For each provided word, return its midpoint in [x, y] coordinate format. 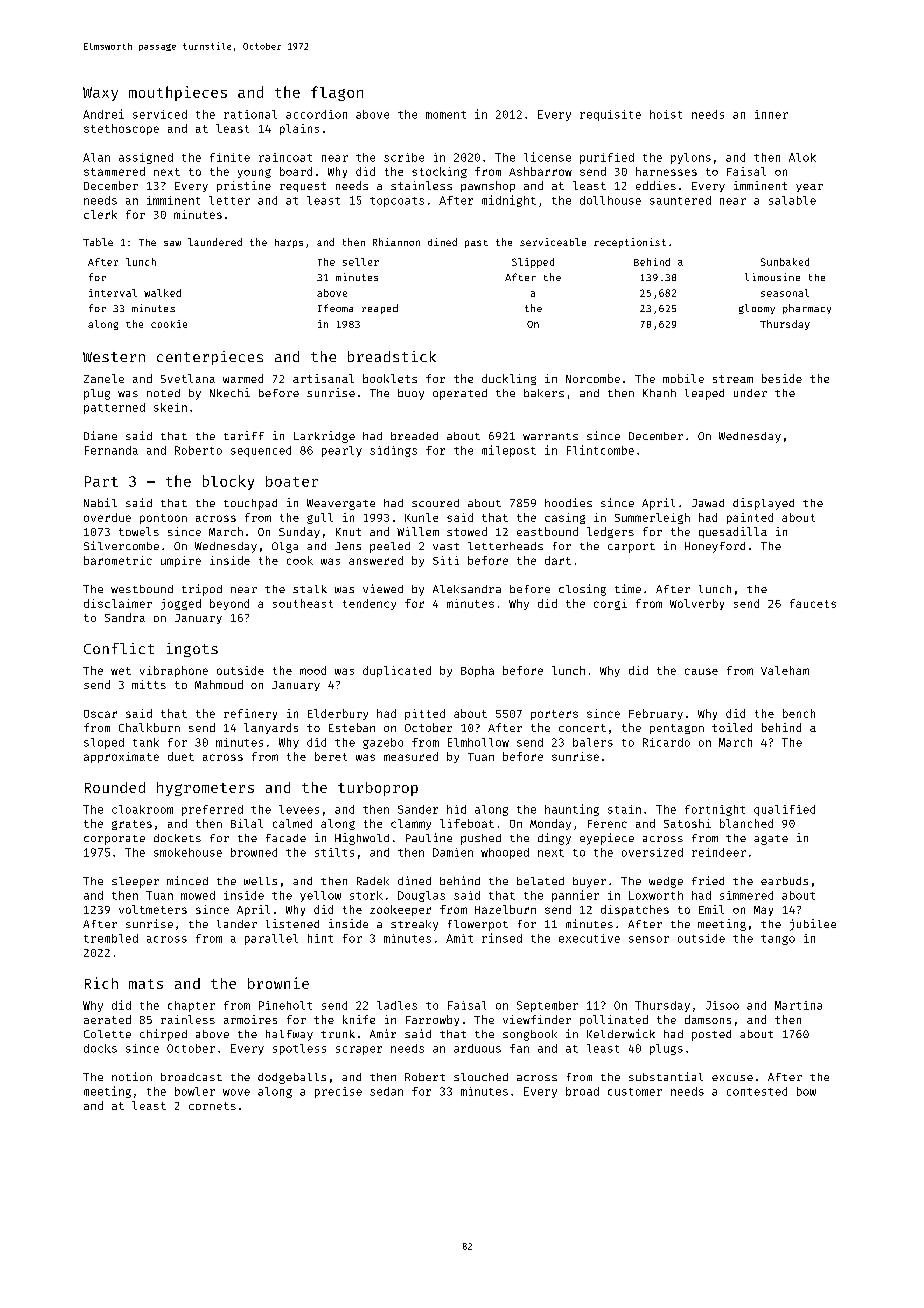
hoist [666, 114]
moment [446, 115]
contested [757, 1091]
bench [799, 713]
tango [778, 940]
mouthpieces [178, 93]
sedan [386, 1091]
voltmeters [153, 909]
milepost [509, 451]
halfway [289, 1035]
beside [782, 378]
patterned [114, 408]
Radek [373, 881]
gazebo [383, 743]
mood [313, 670]
